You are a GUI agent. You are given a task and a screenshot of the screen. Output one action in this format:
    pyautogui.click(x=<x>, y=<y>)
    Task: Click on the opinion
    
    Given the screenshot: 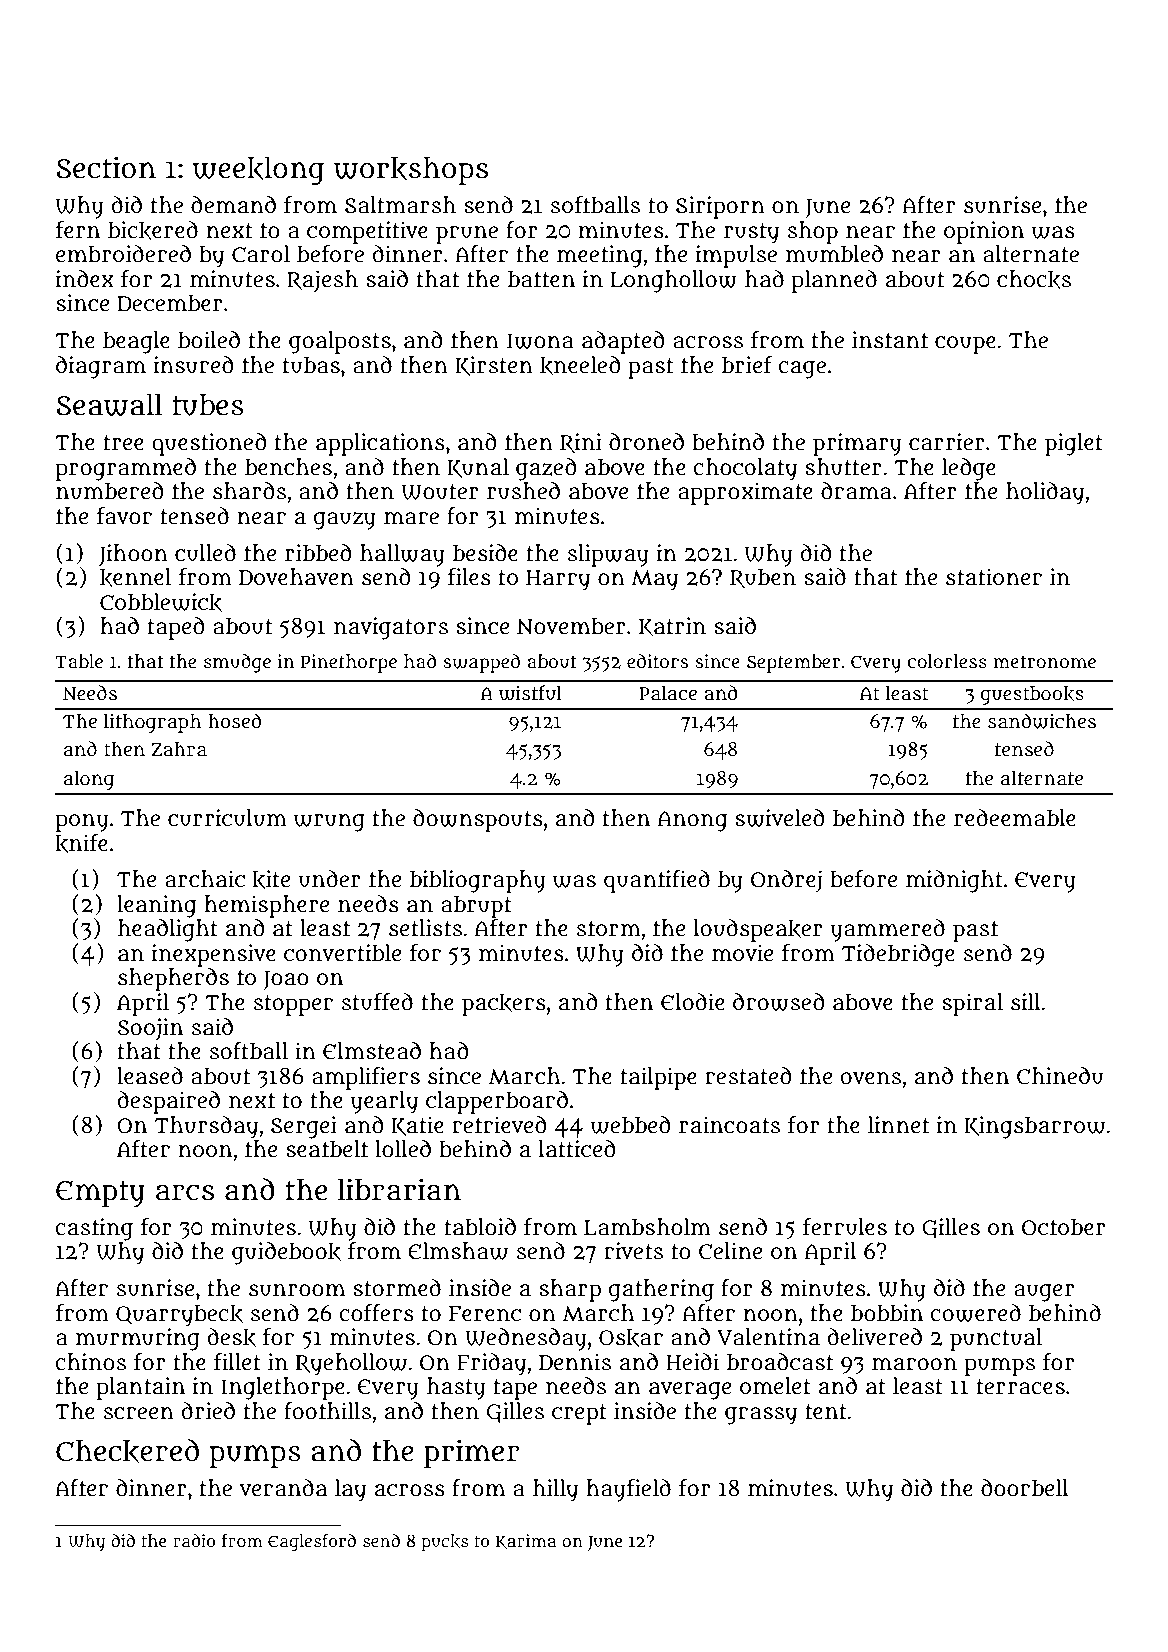 What is the action you would take?
    pyautogui.click(x=984, y=232)
